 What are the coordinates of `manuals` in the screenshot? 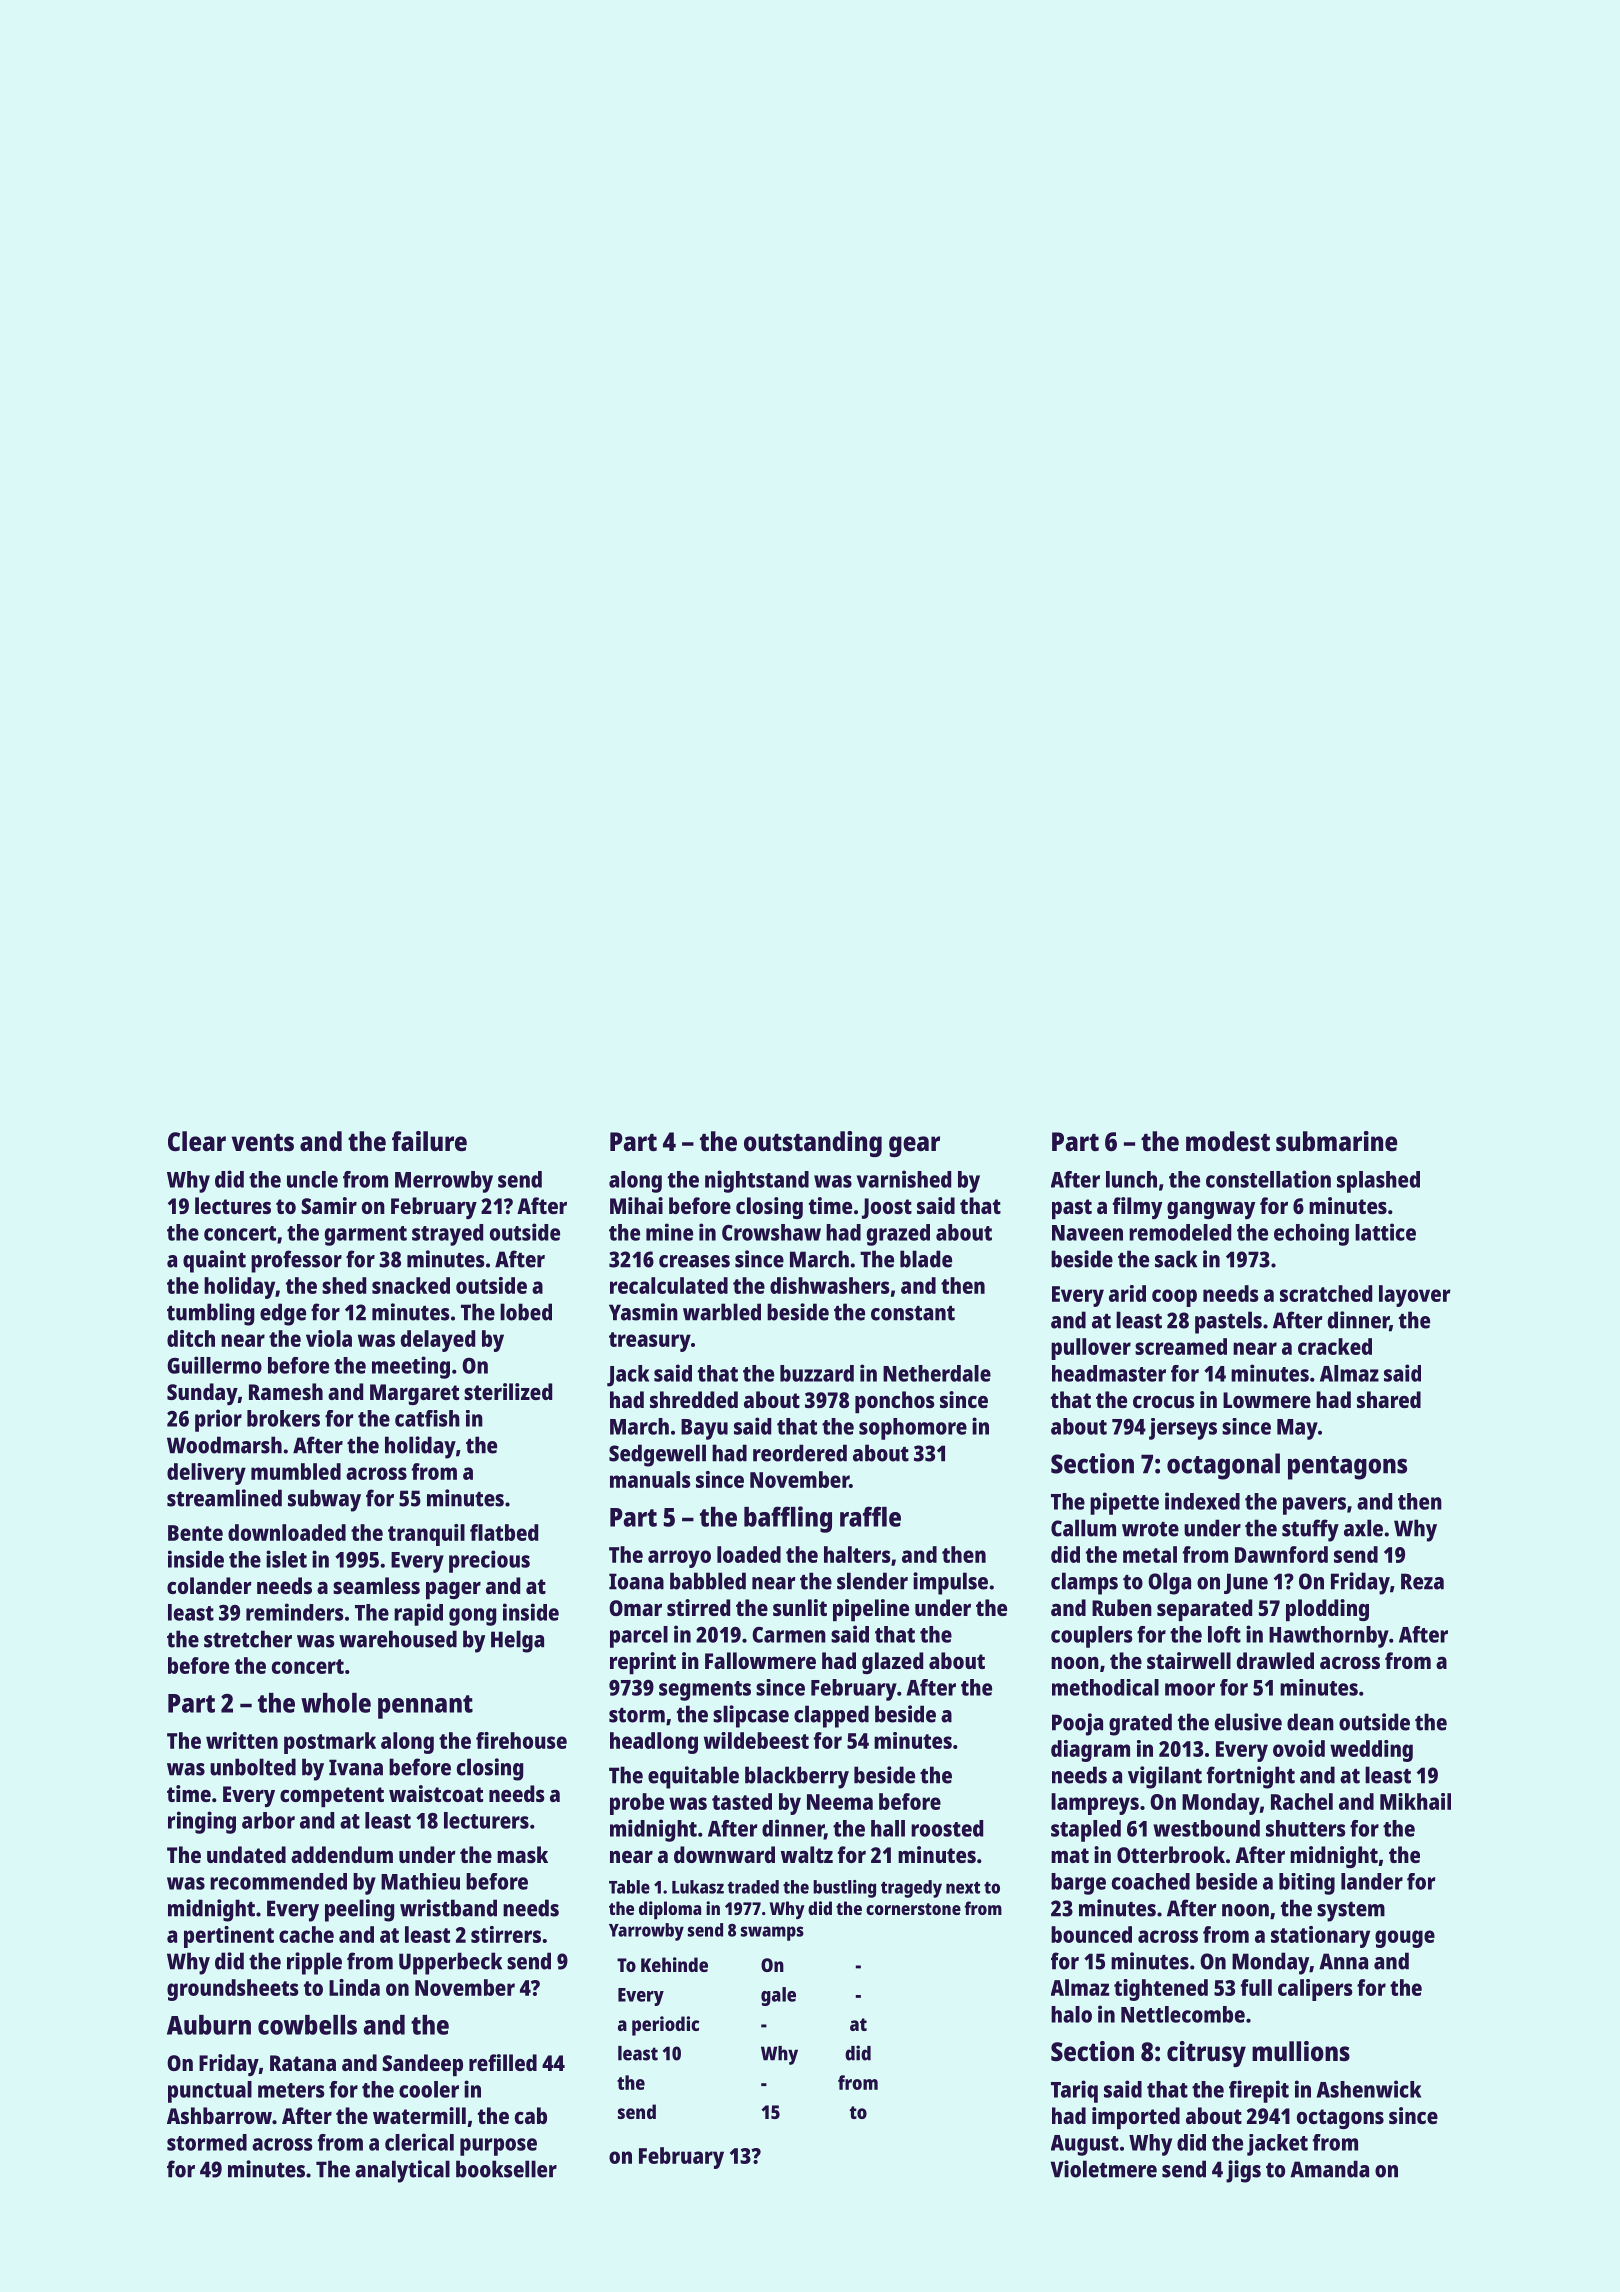 It's located at (650, 1479).
